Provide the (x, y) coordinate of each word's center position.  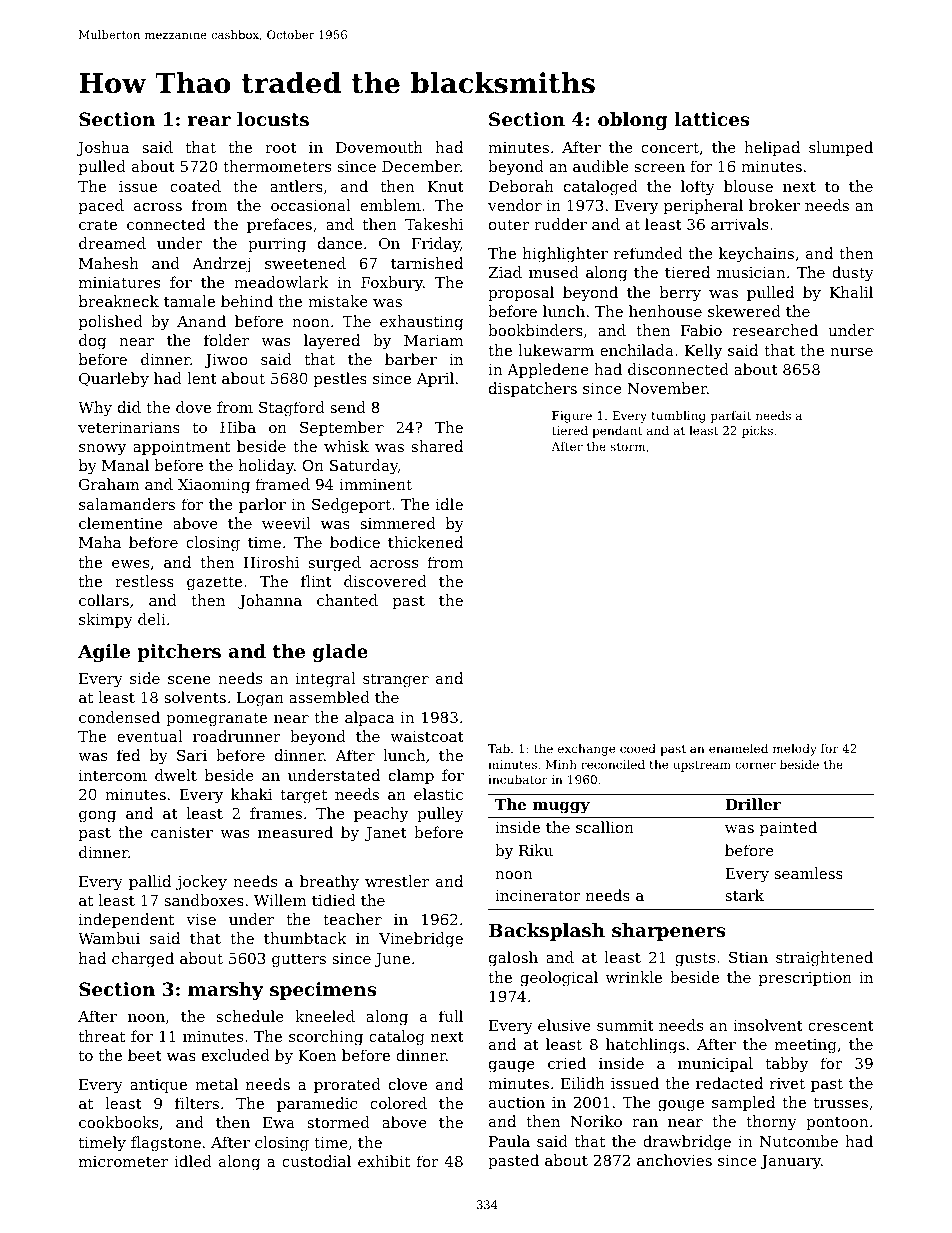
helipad (772, 148)
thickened (425, 542)
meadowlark (281, 282)
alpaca (369, 718)
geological (559, 979)
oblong (632, 121)
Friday (436, 245)
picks (757, 432)
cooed (638, 748)
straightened (824, 959)
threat (102, 1036)
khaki (251, 794)
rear (209, 121)
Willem (280, 900)
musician (751, 272)
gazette (214, 583)
